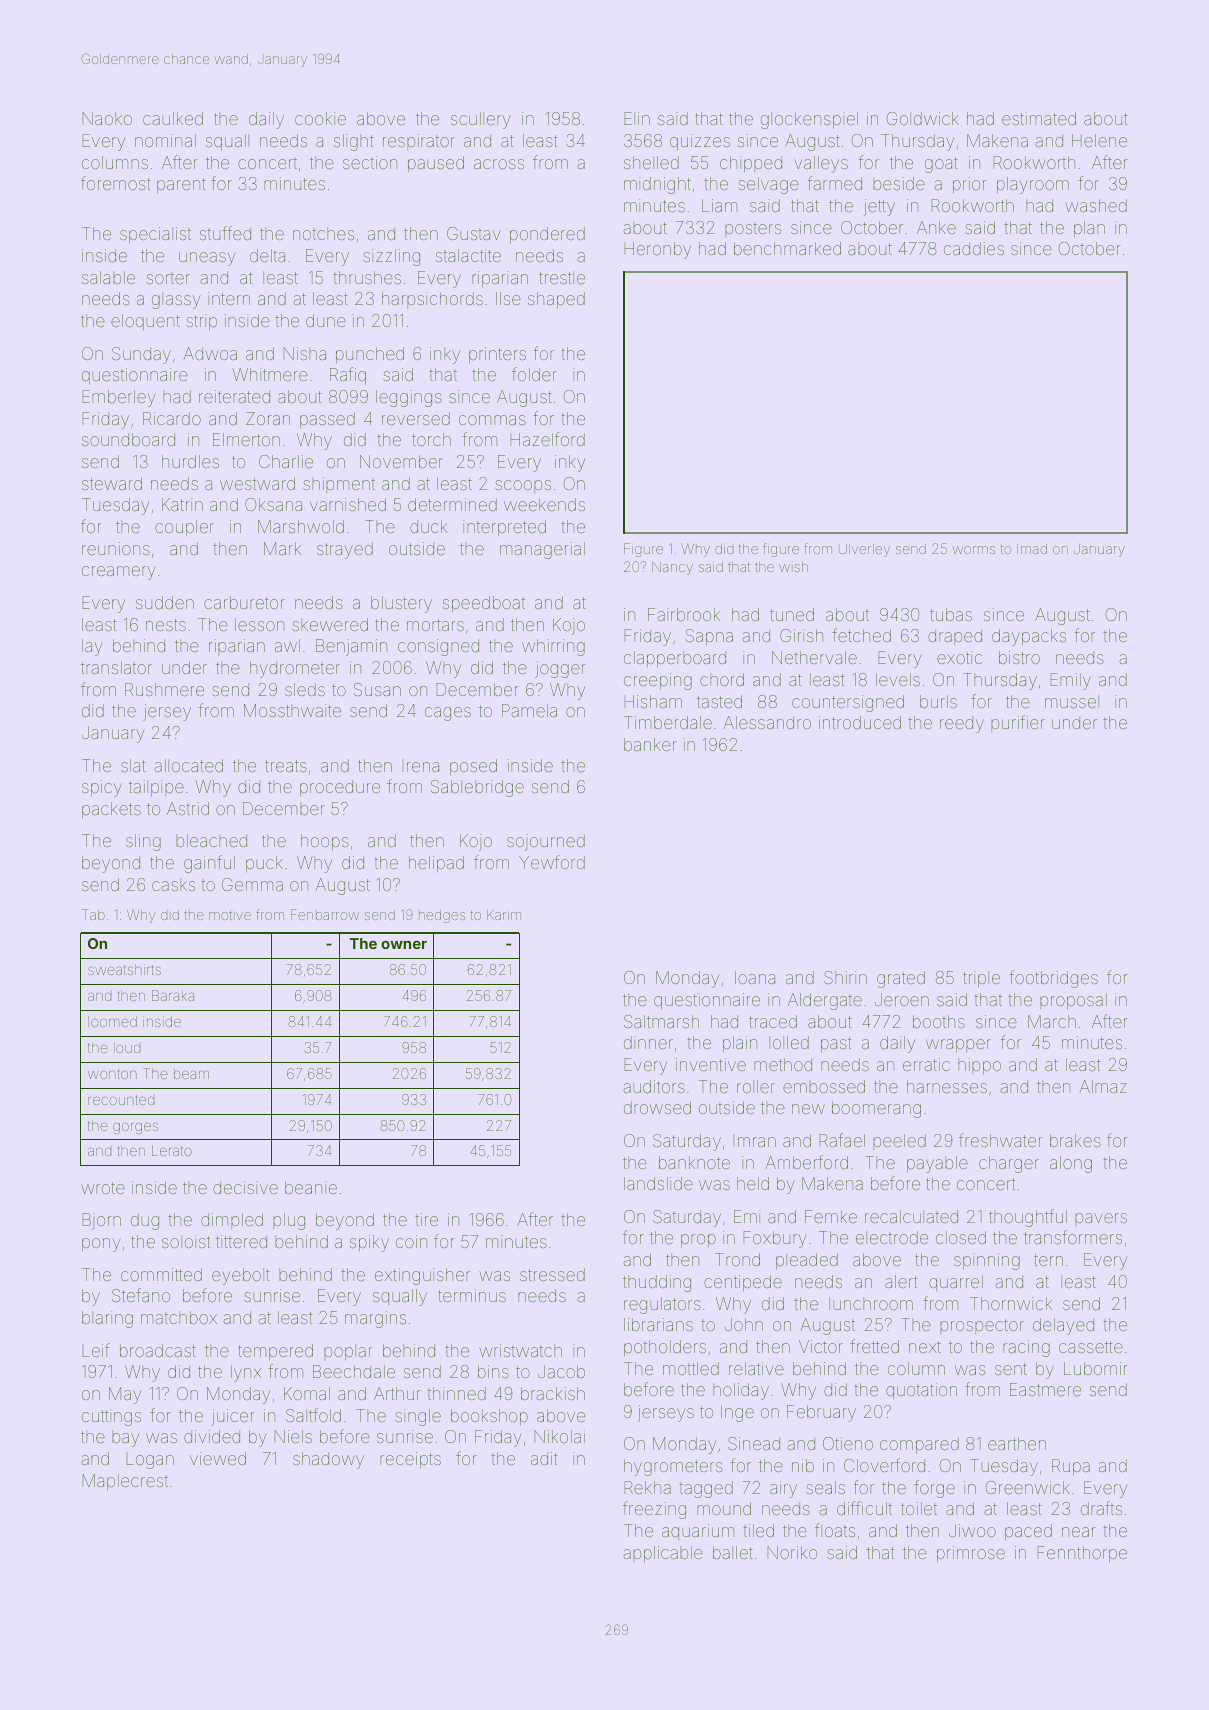 This document has width=1209, height=1710. What do you see at coordinates (307, 1393) in the document?
I see `Komal` at bounding box center [307, 1393].
